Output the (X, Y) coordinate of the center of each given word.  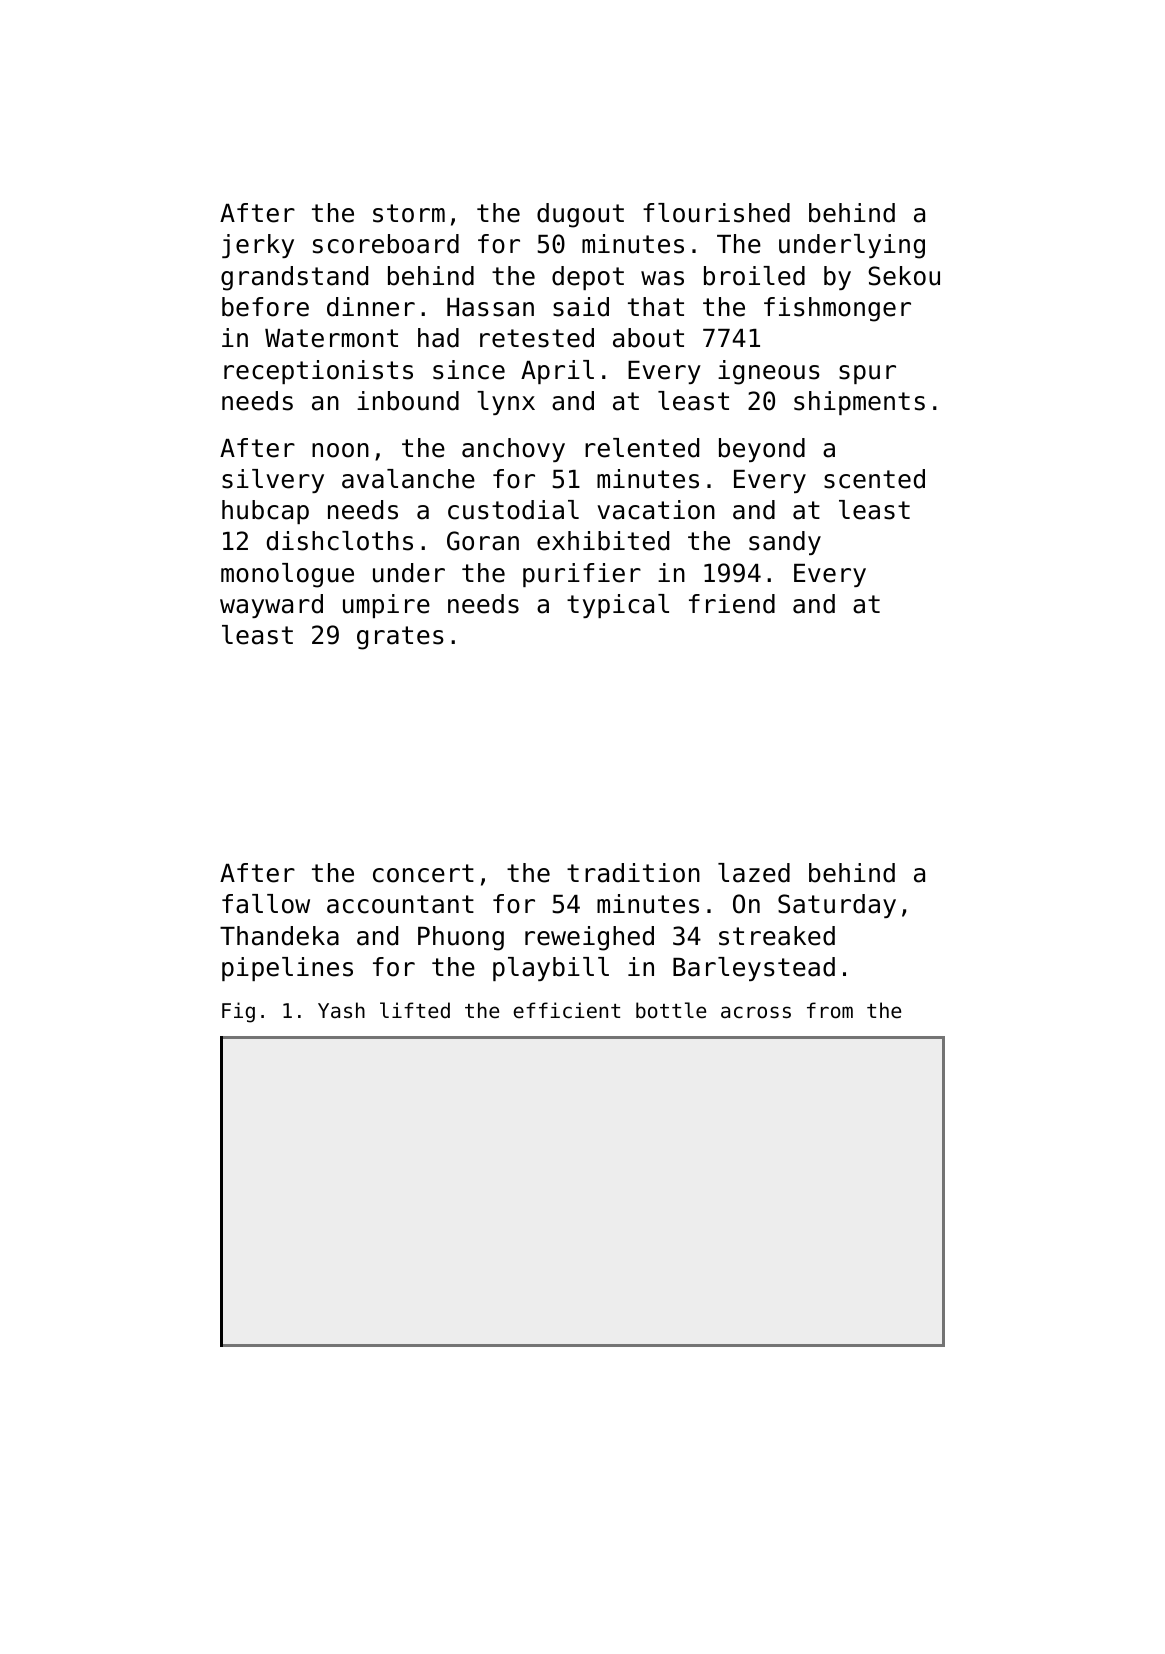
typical (618, 606)
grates (400, 638)
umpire (386, 606)
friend (732, 604)
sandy (785, 543)
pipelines (287, 969)
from (830, 1010)
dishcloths (340, 541)
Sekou (904, 276)
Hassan (490, 307)
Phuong (461, 938)
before (265, 307)
